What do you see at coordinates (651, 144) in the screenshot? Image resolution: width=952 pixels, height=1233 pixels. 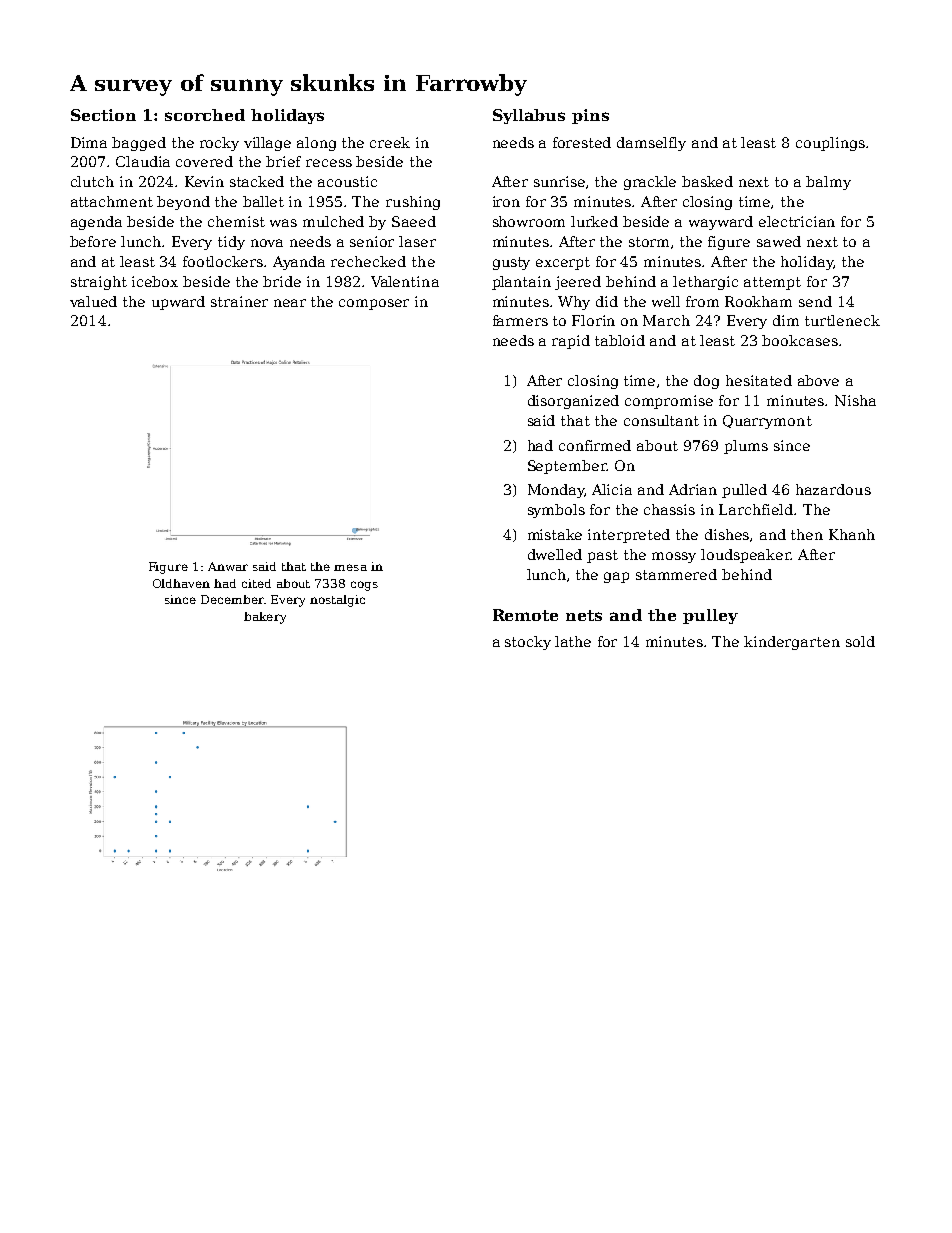 I see `damselfly` at bounding box center [651, 144].
